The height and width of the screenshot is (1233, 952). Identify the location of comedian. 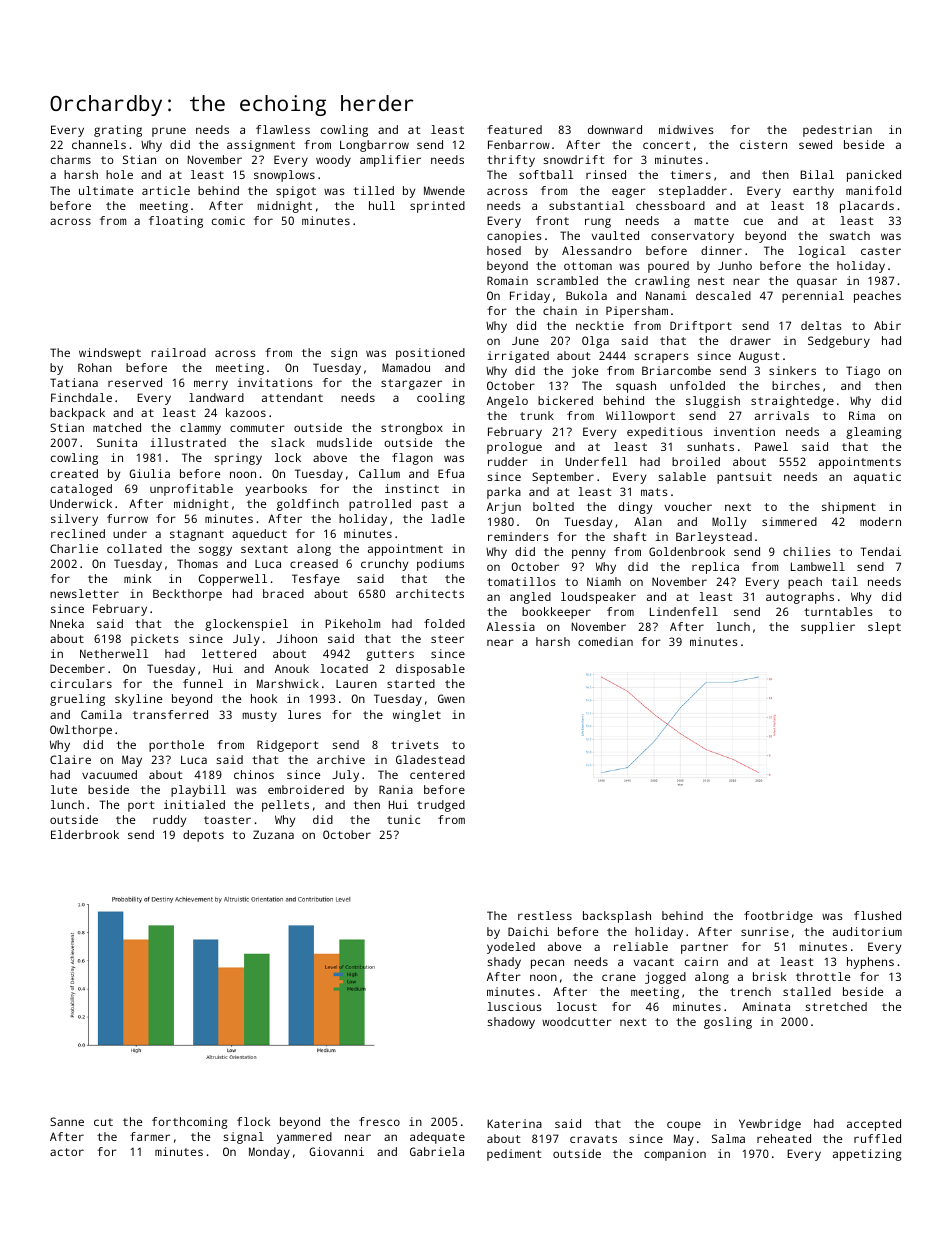
(605, 641).
